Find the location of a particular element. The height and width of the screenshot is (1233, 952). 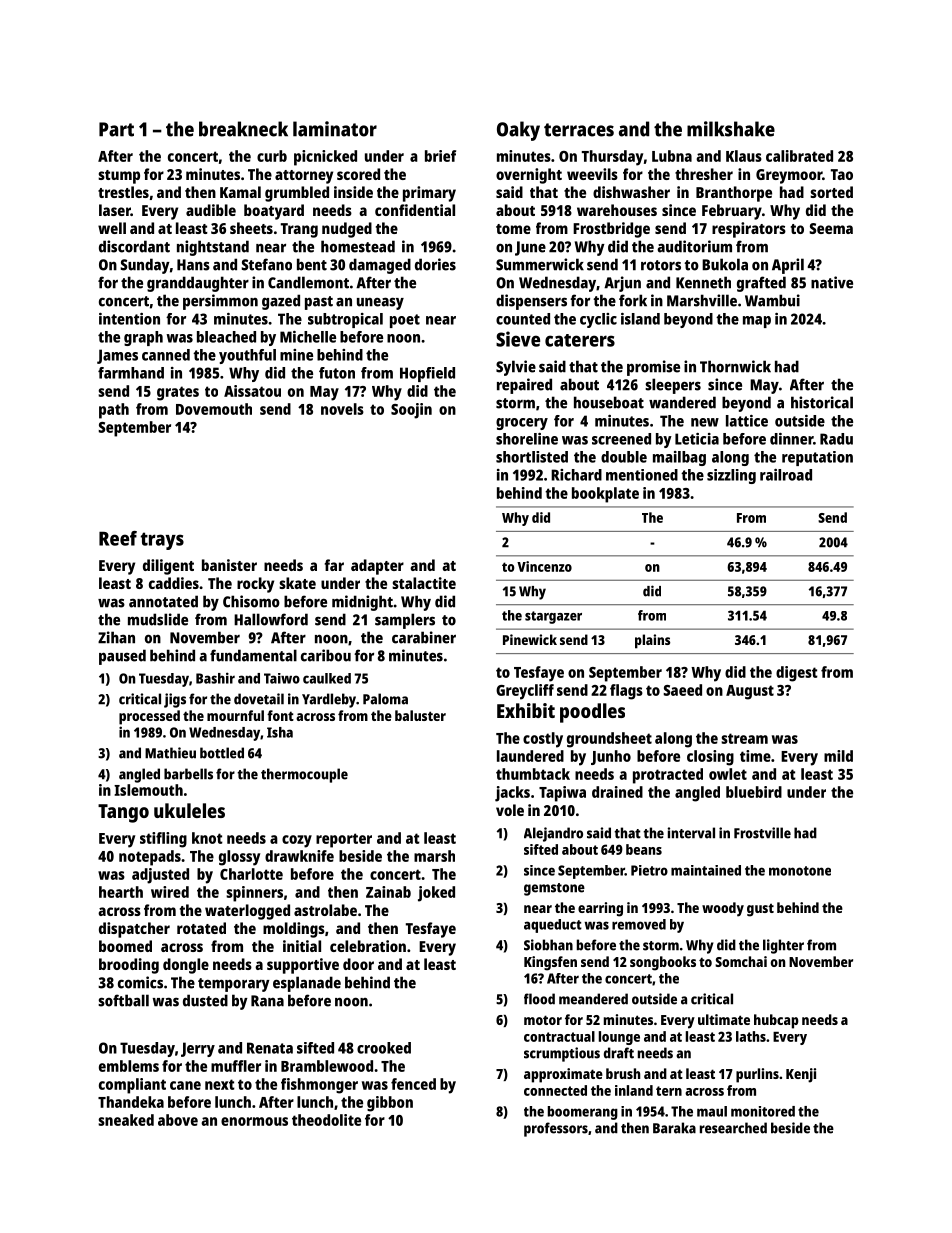

railroad is located at coordinates (786, 475).
